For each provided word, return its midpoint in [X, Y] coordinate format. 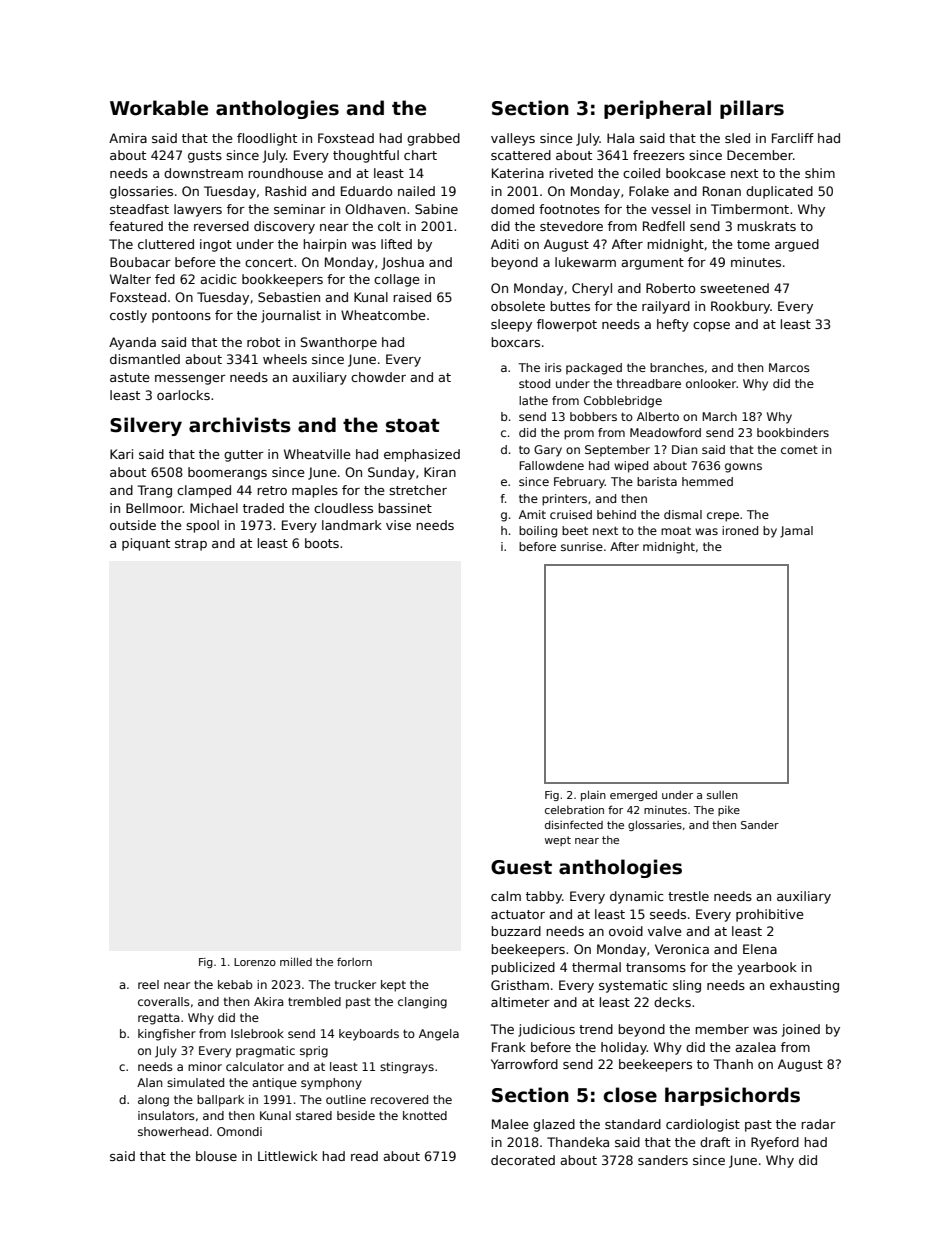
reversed [221, 226]
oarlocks [183, 395]
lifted [396, 244]
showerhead [173, 1131]
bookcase [696, 173]
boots [322, 543]
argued [797, 245]
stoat [413, 426]
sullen [722, 795]
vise [398, 525]
